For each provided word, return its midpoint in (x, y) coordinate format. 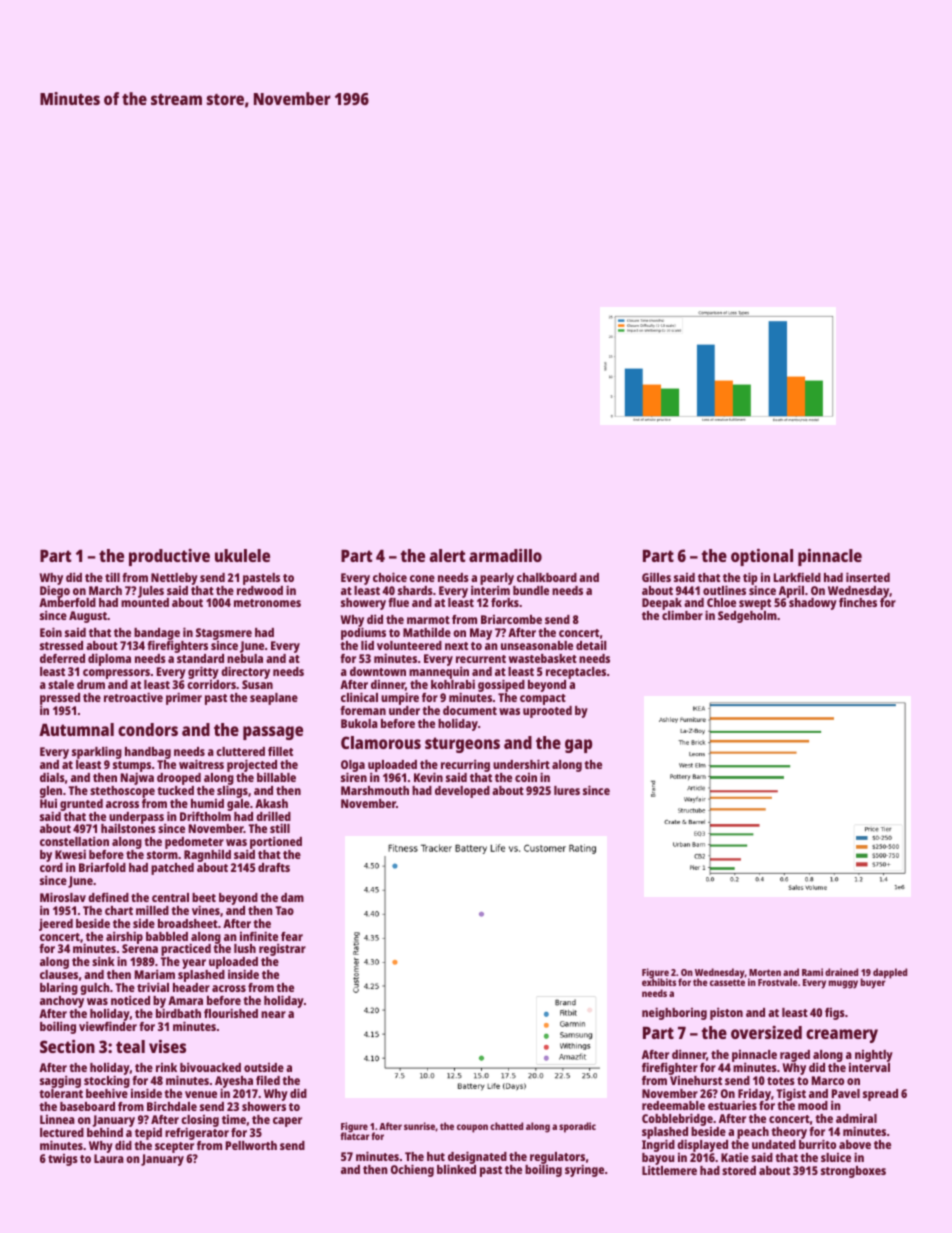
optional (762, 557)
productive (169, 557)
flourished (231, 1013)
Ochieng (412, 1170)
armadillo (505, 555)
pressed (60, 699)
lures (567, 790)
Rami (812, 972)
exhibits (659, 982)
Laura (109, 1158)
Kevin (428, 777)
